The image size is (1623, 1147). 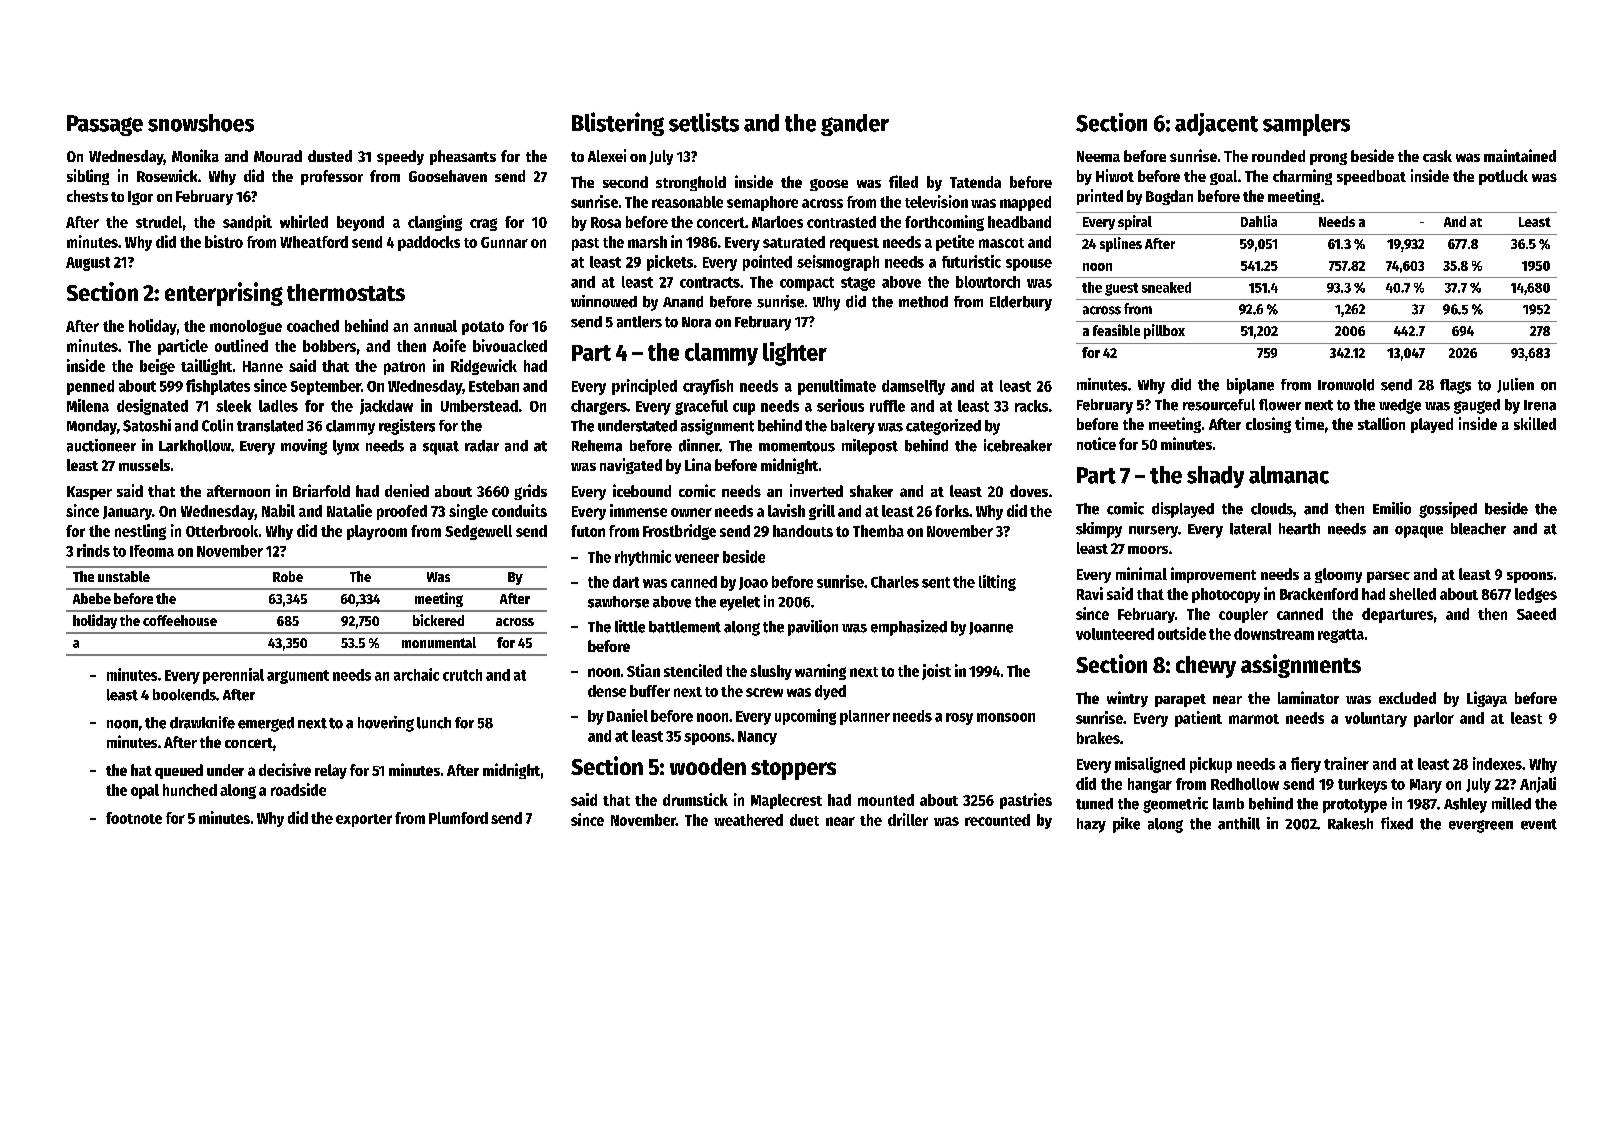 I want to click on monsoon, so click(x=1006, y=717).
